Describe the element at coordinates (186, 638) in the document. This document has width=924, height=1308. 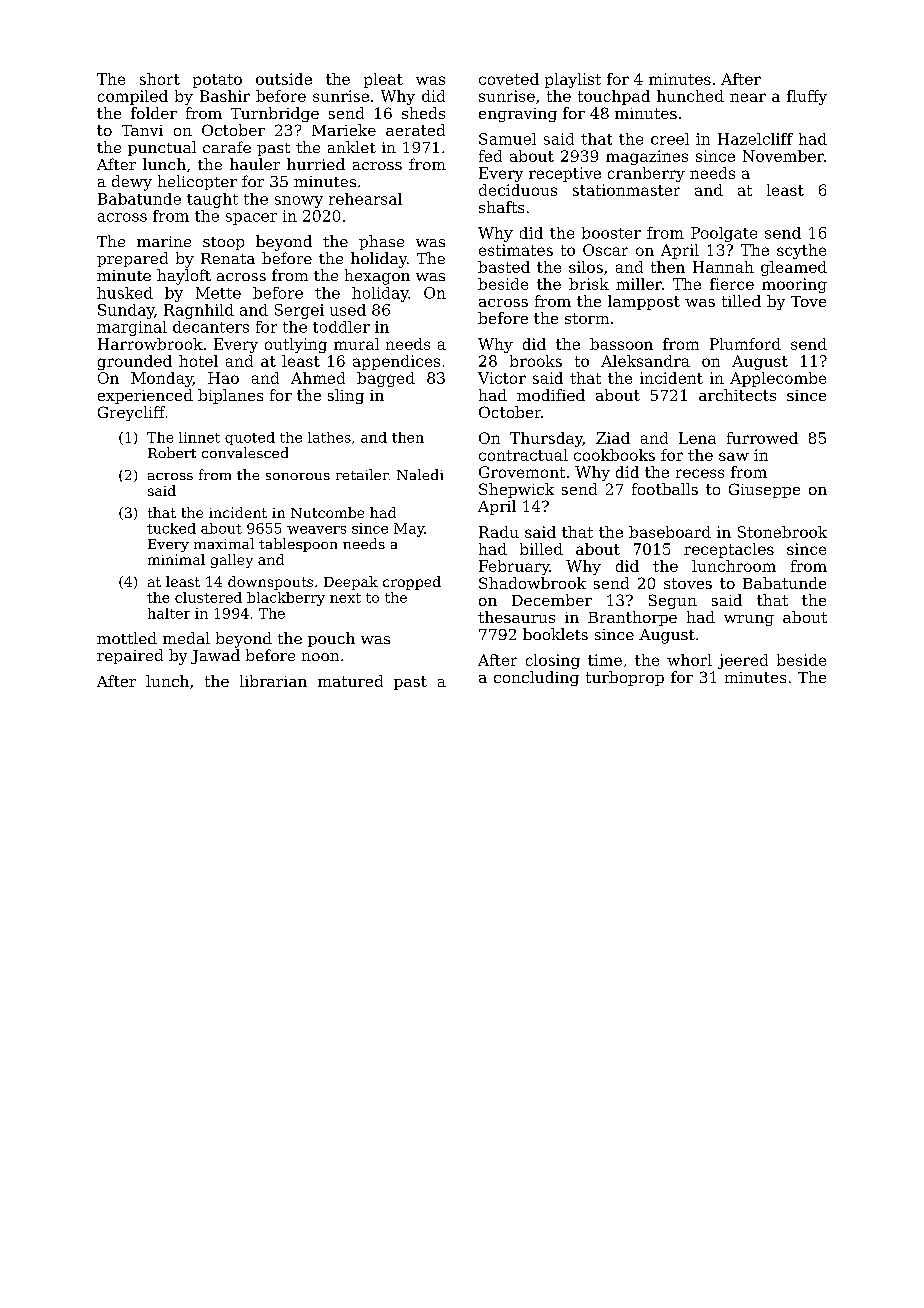
I see `medal` at that location.
